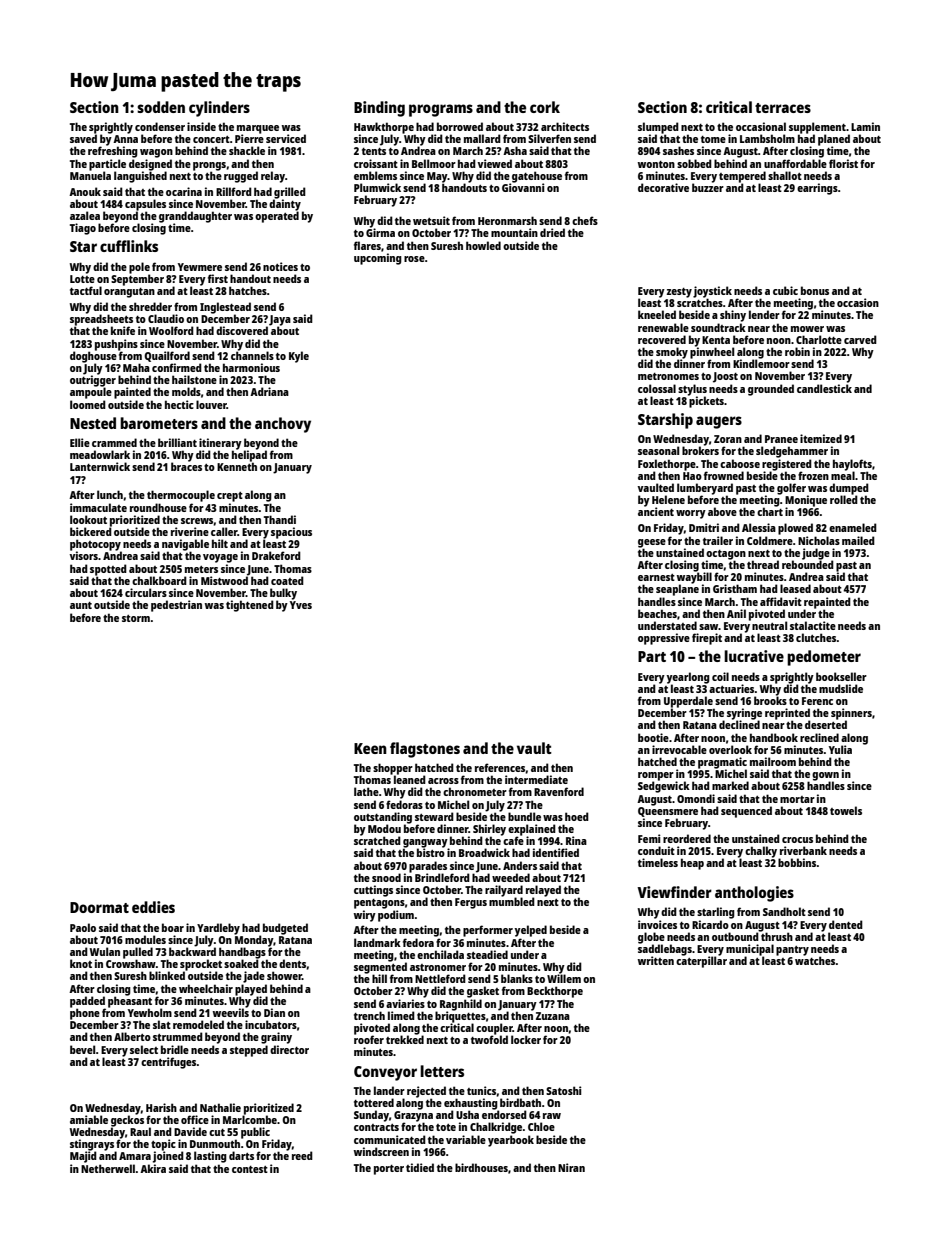 This page has height=1233, width=952. I want to click on tote, so click(446, 1127).
